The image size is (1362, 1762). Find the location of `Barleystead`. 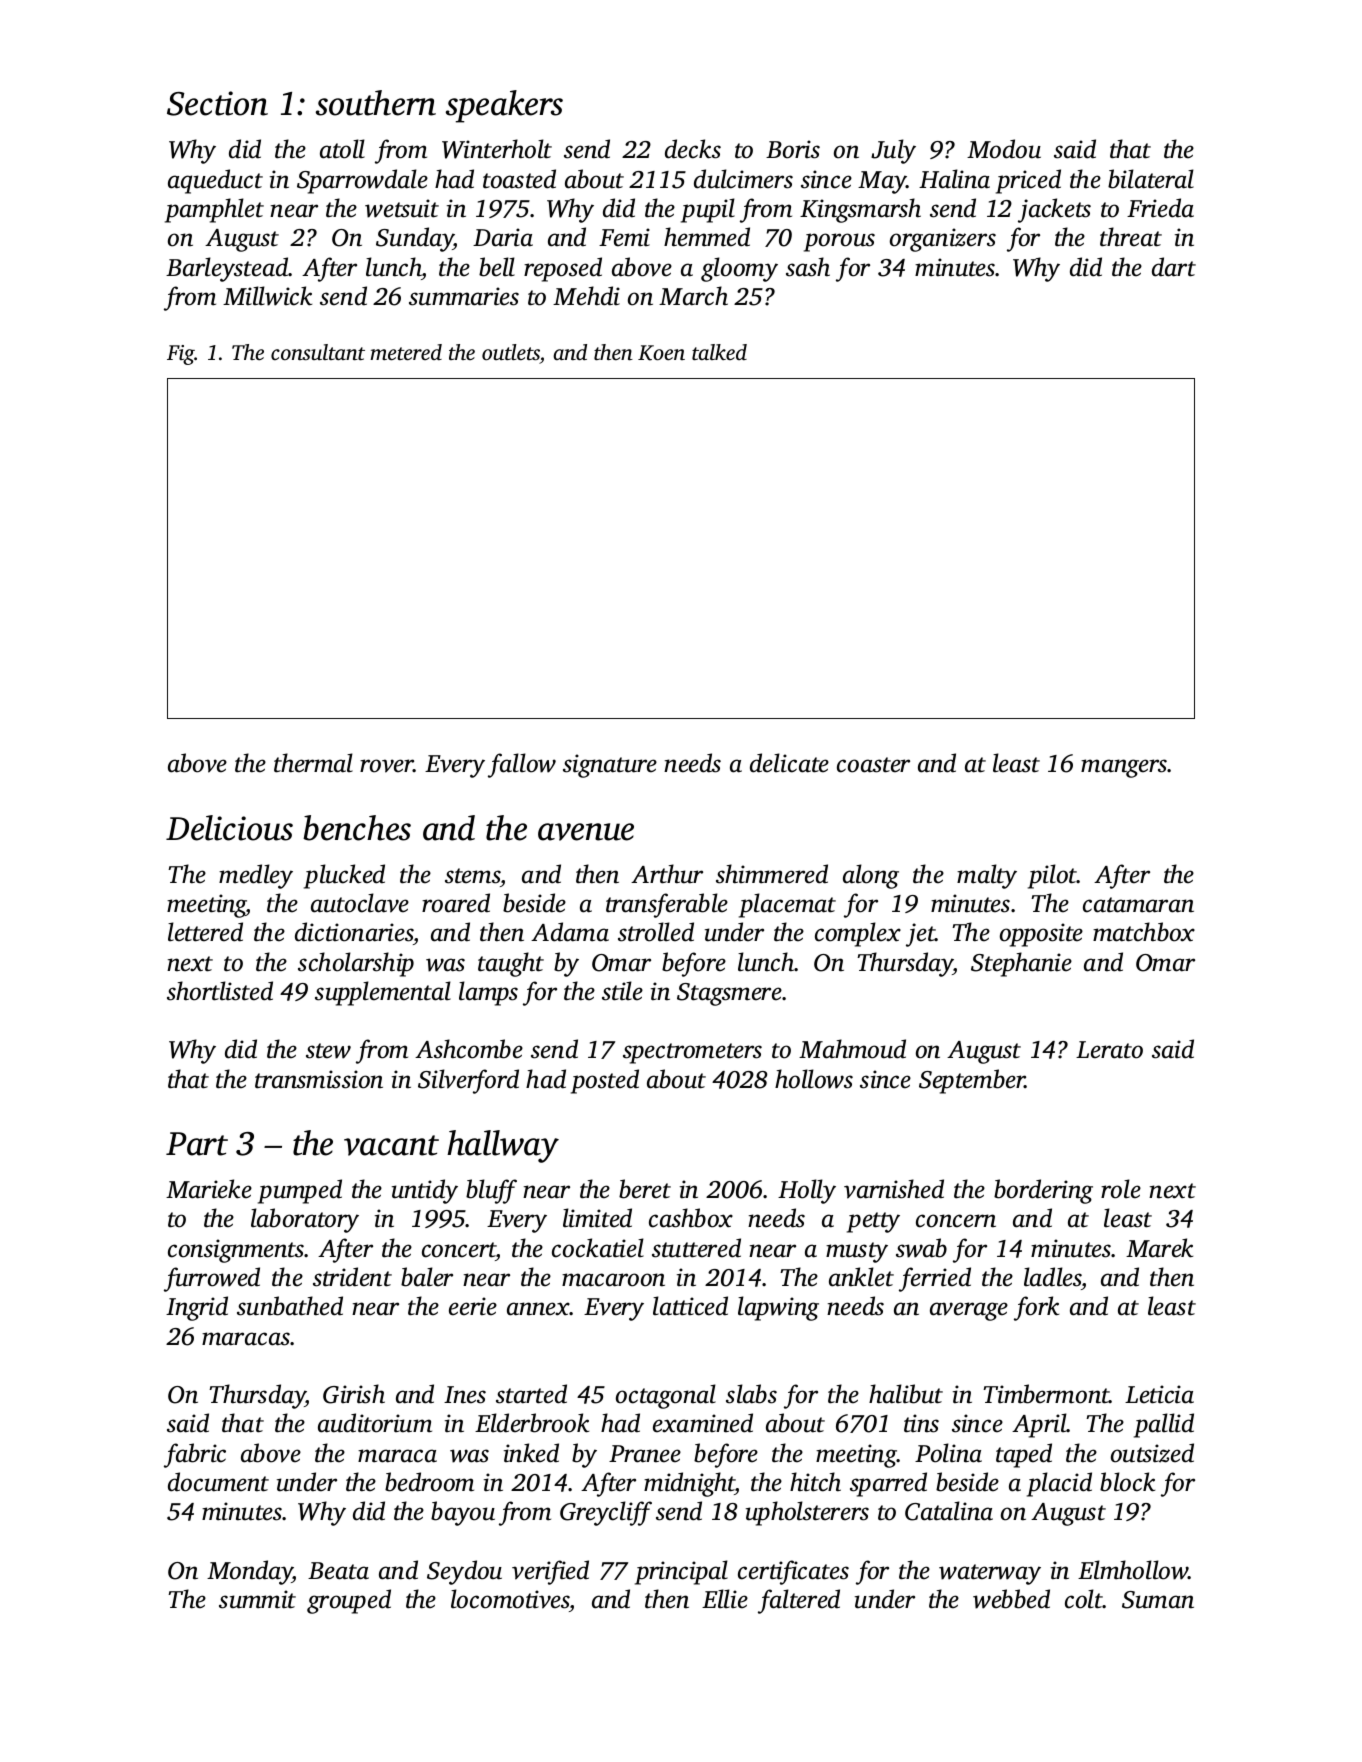

Barleystead is located at coordinates (227, 269).
